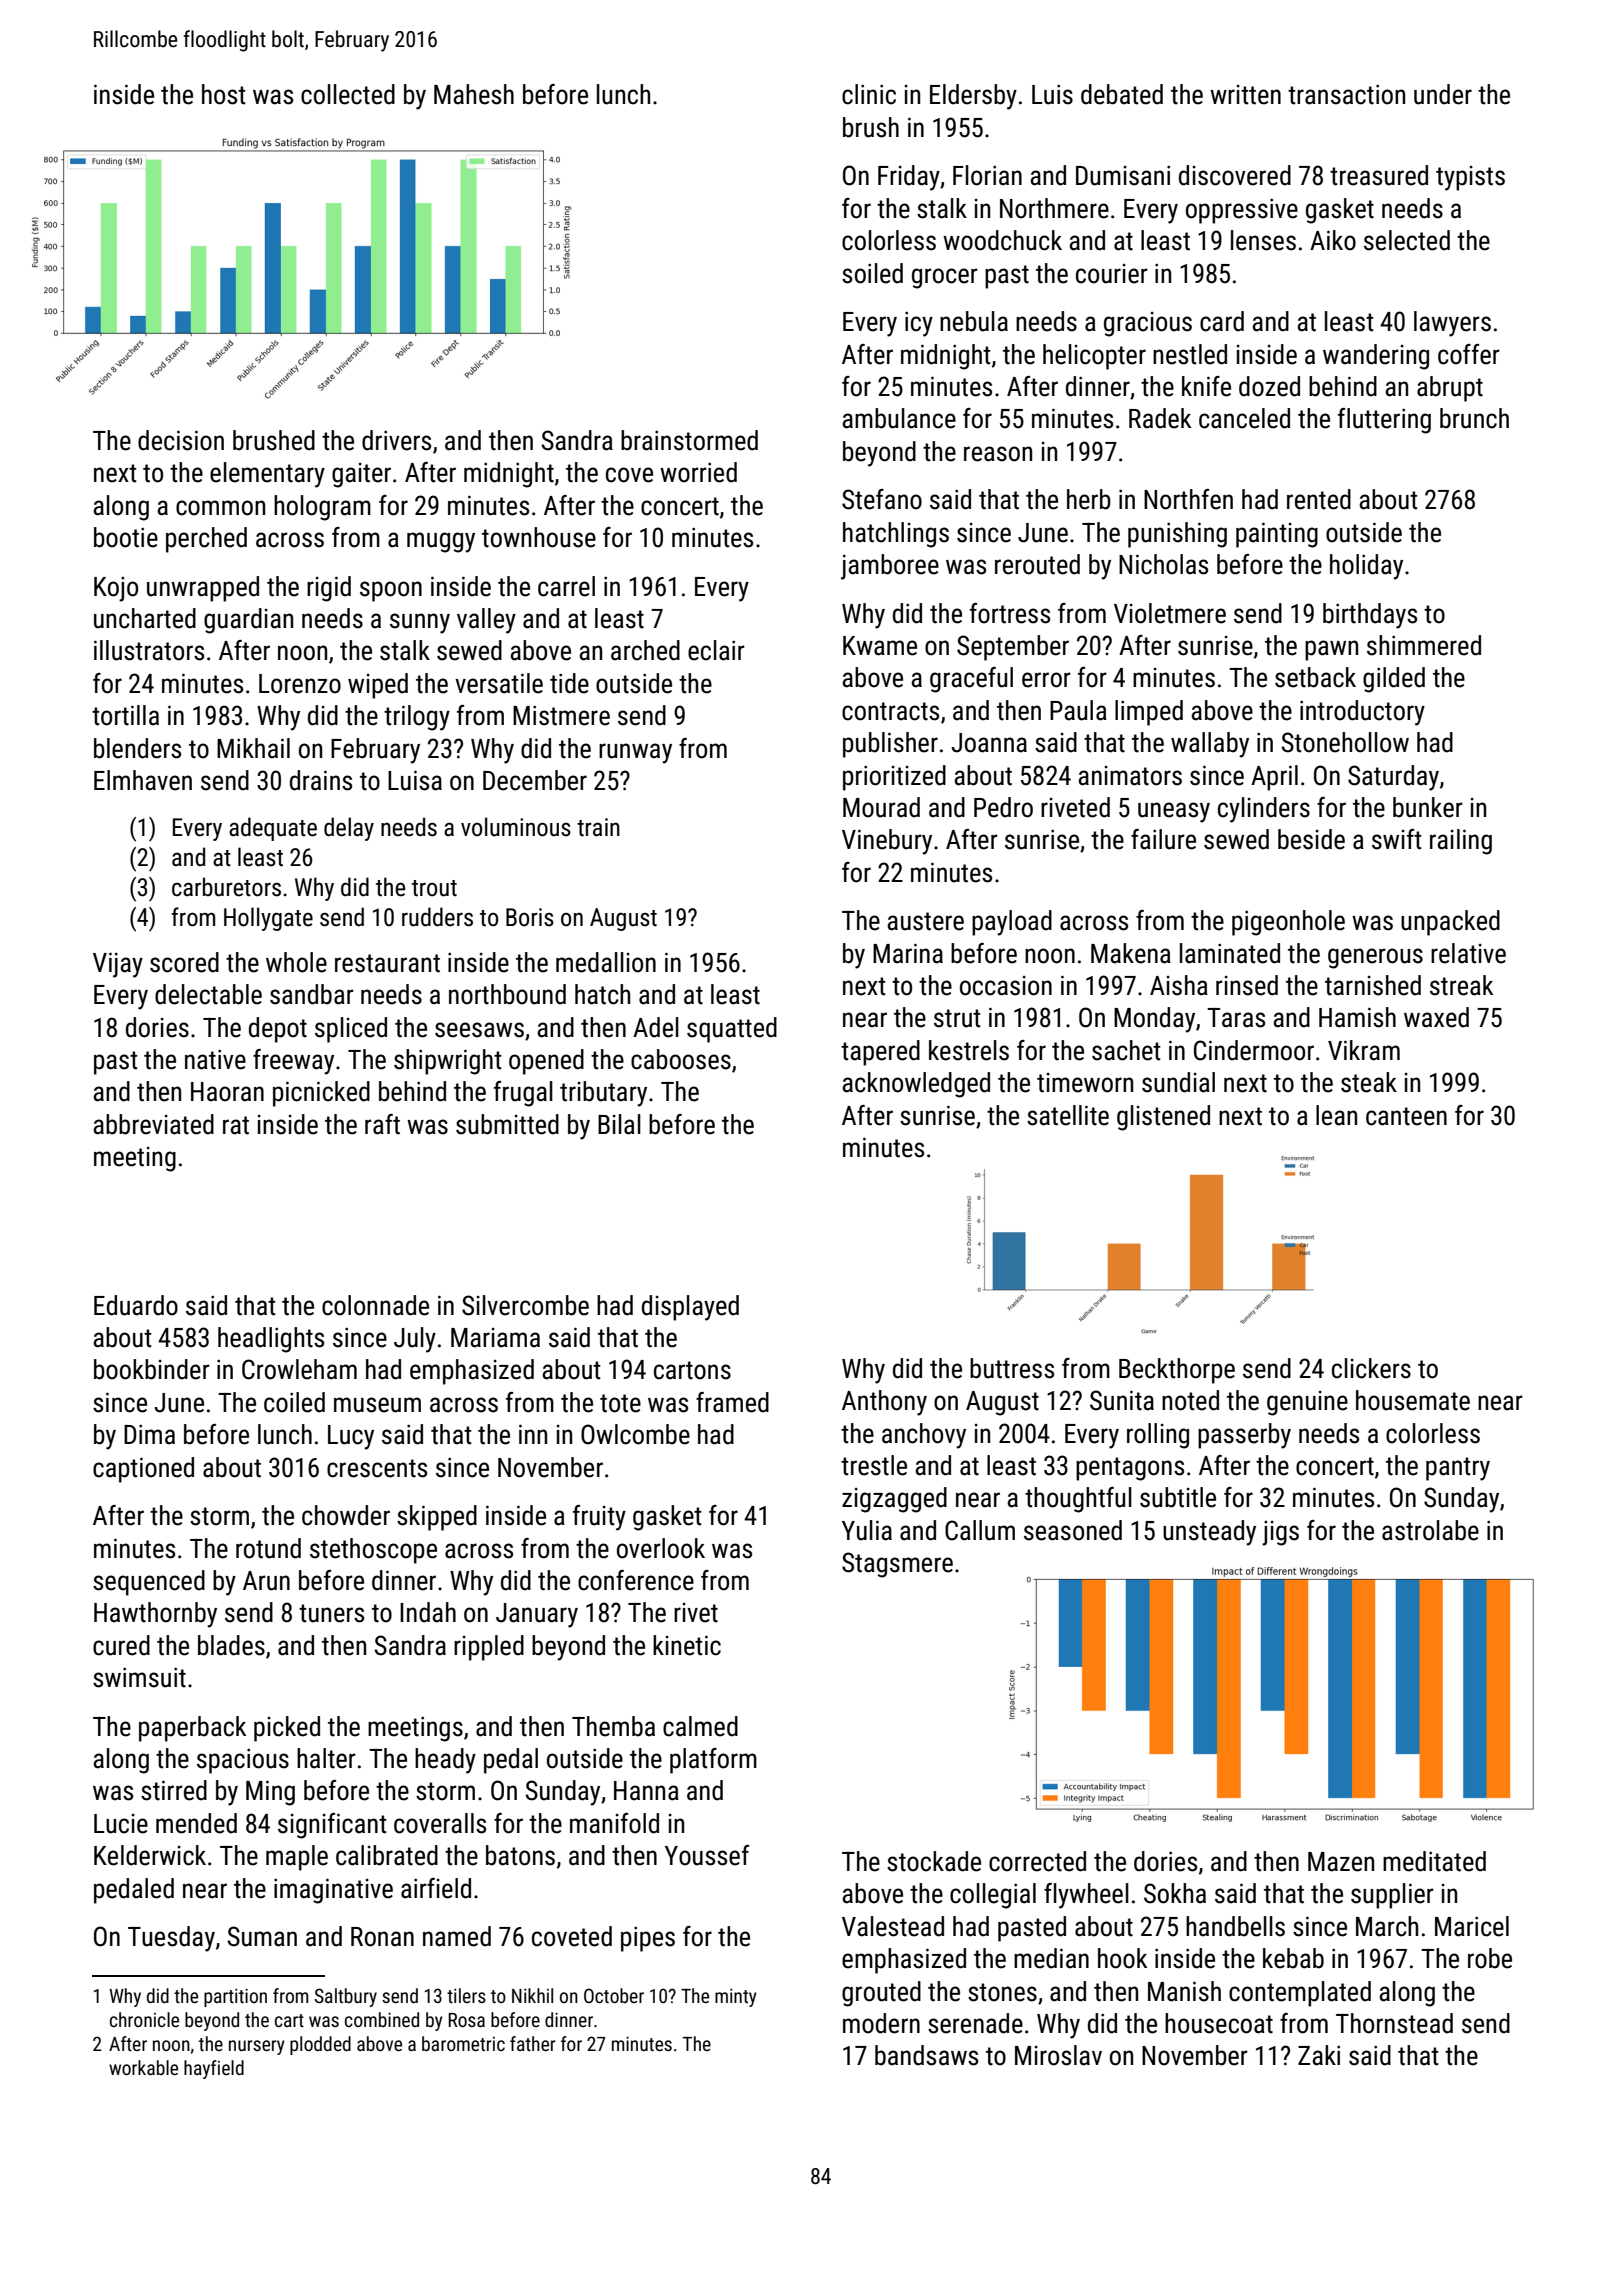 This screenshot has height=2292, width=1620. Describe the element at coordinates (867, 1530) in the screenshot. I see `Yulia` at that location.
